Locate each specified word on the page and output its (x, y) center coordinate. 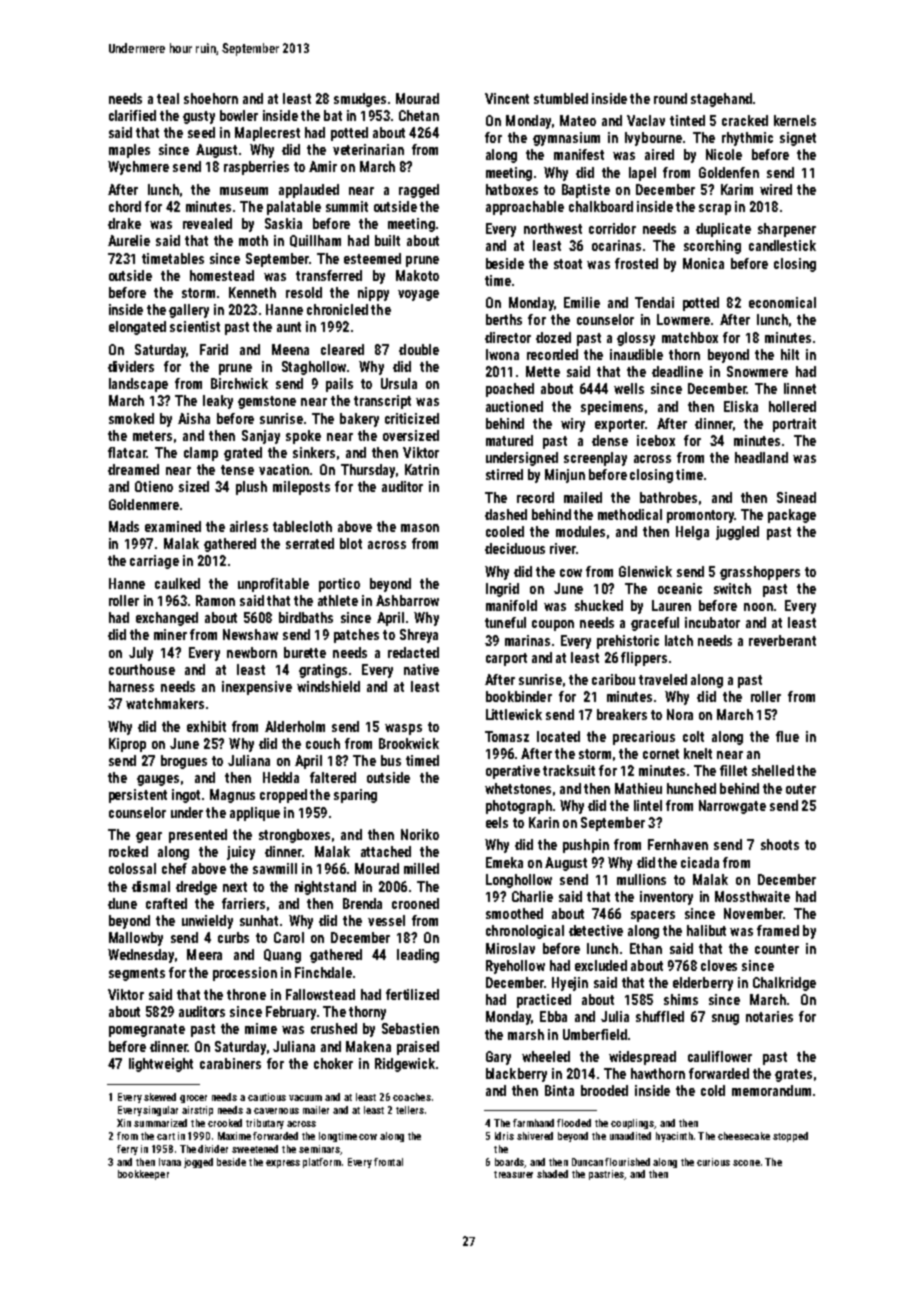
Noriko (420, 834)
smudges (360, 100)
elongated (137, 328)
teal (168, 98)
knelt (698, 753)
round (670, 98)
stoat (568, 264)
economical (782, 302)
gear (149, 837)
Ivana (170, 1162)
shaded (552, 1174)
